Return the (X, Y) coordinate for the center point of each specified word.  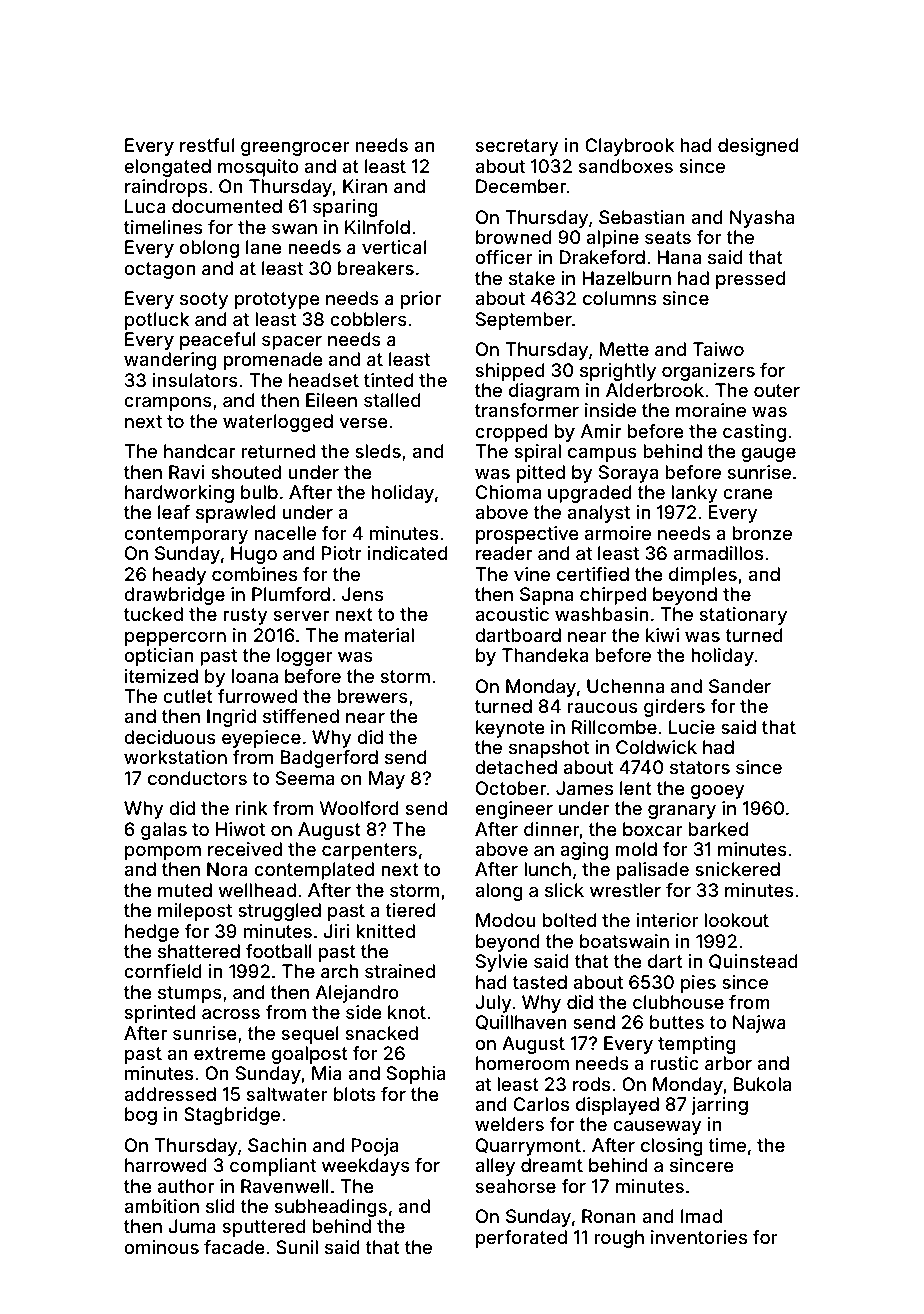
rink (252, 808)
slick (564, 890)
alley (495, 1167)
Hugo (254, 555)
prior (421, 300)
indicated (407, 553)
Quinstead (753, 961)
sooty (204, 300)
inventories (699, 1237)
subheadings (331, 1208)
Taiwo (718, 349)
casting (754, 433)
